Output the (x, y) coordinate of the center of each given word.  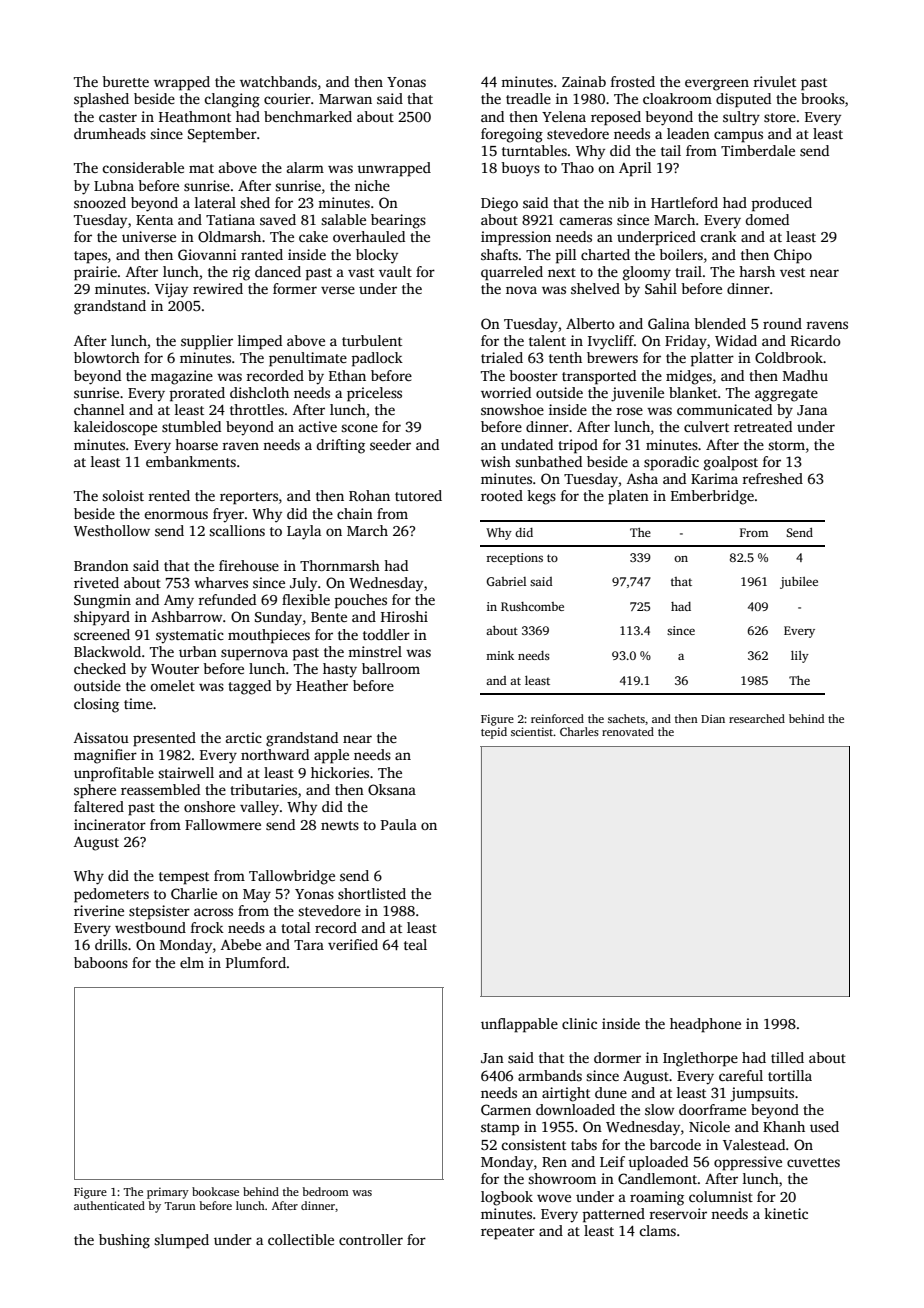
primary (168, 1193)
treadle (528, 98)
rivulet (774, 81)
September (222, 135)
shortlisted (372, 893)
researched (757, 718)
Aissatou (101, 737)
